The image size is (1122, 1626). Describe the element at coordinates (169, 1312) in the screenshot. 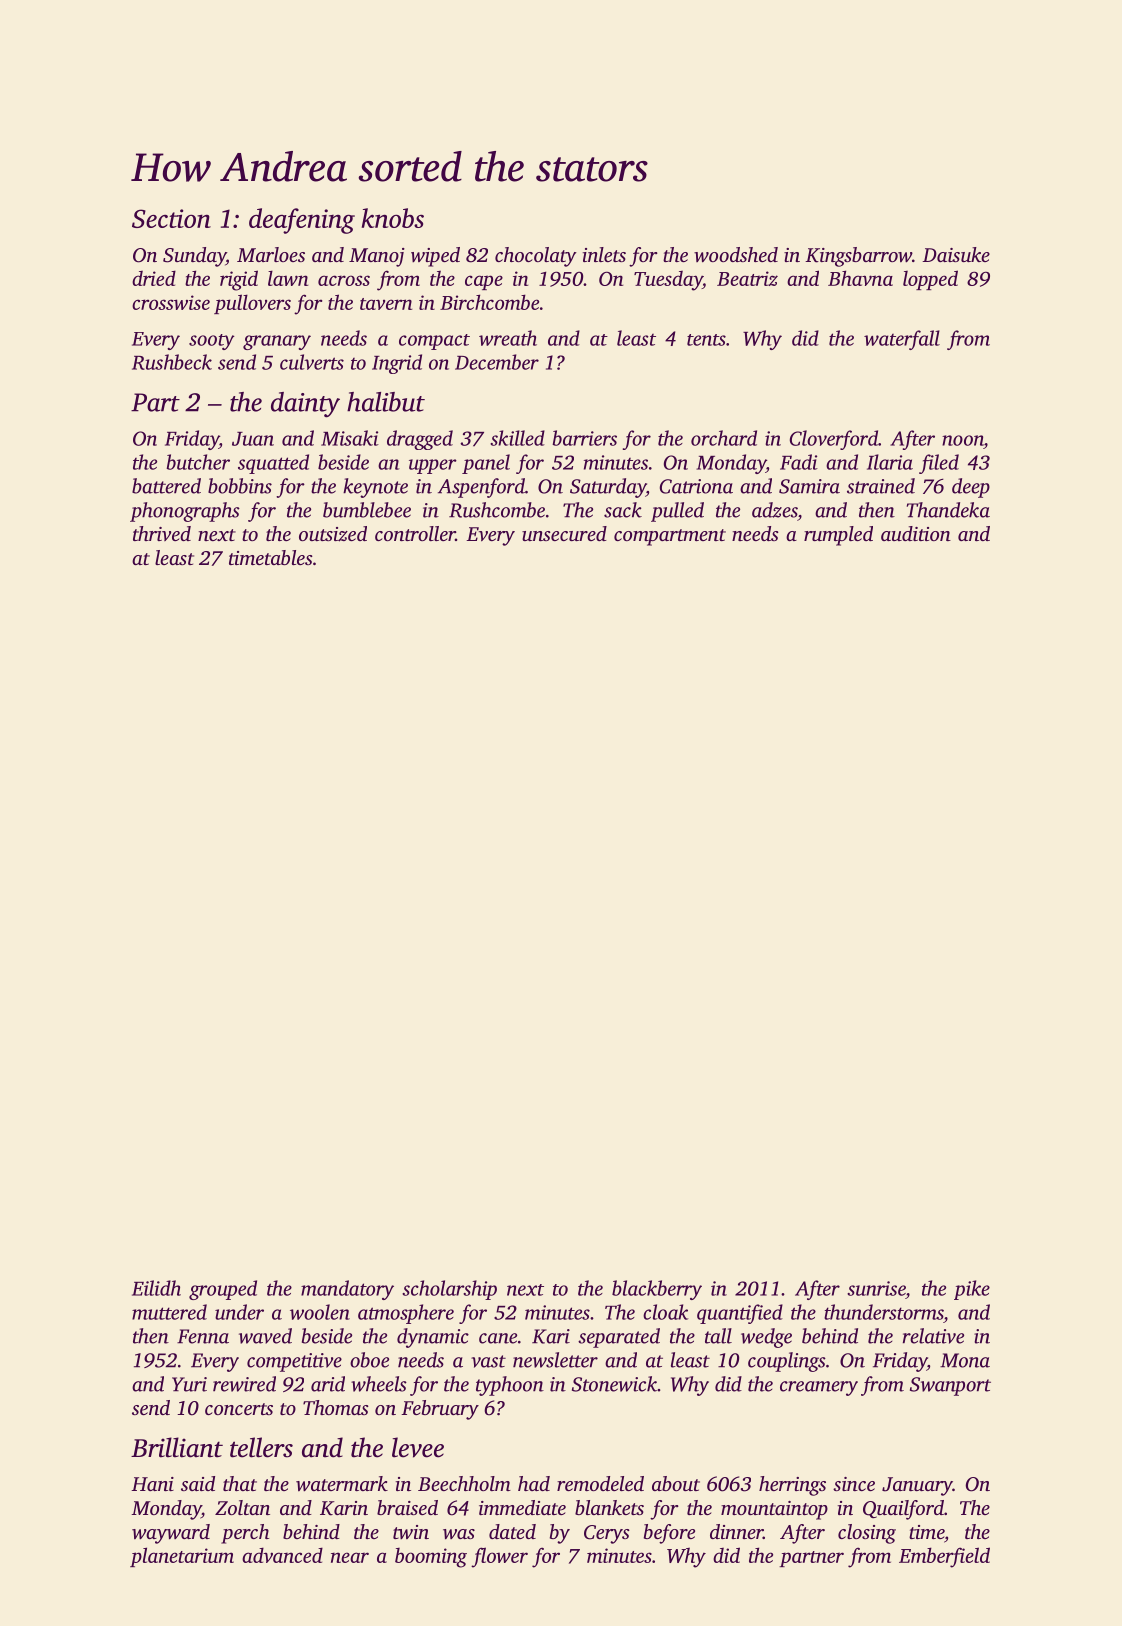

I see `muttered` at that location.
